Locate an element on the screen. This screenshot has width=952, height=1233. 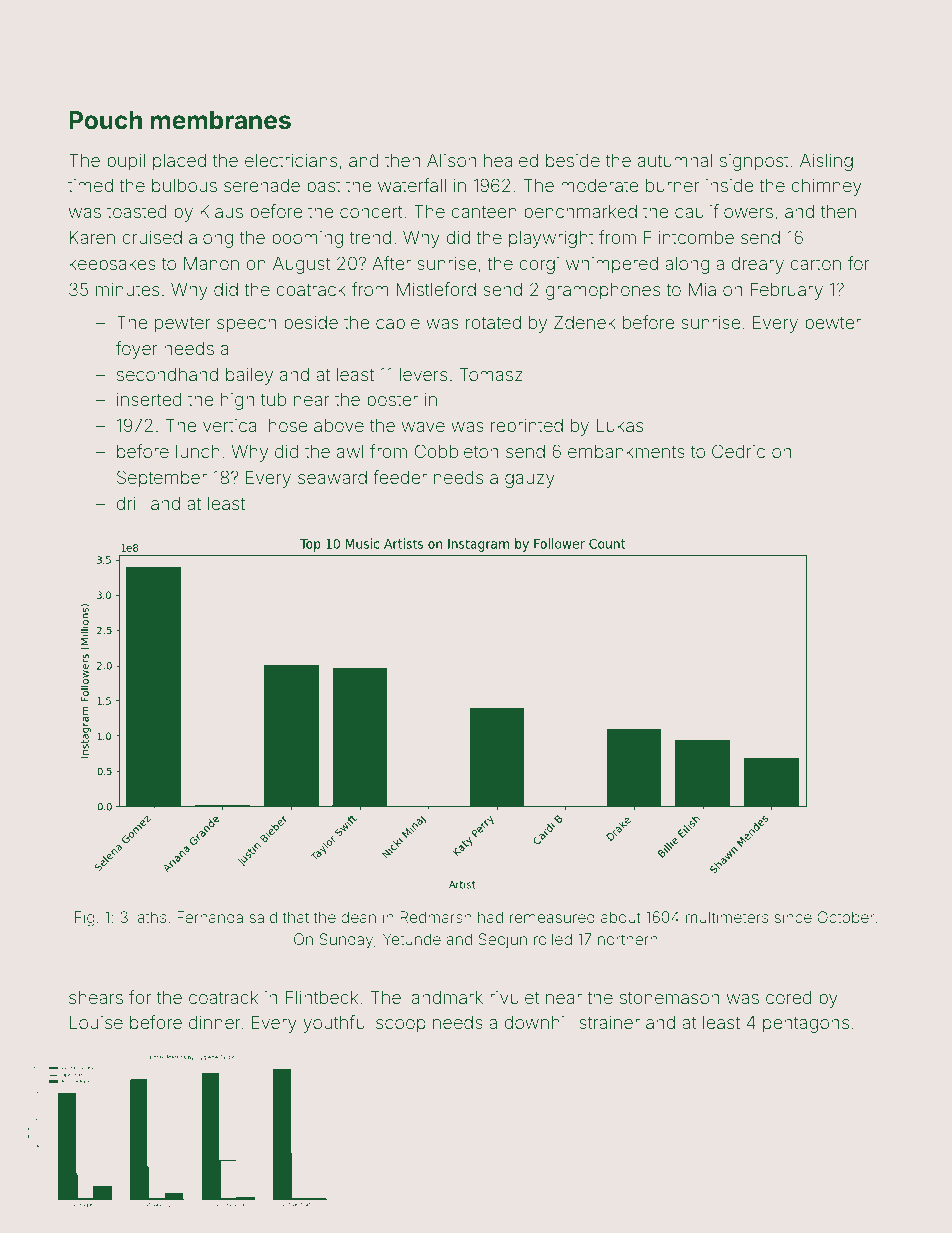
drill is located at coordinates (130, 503).
